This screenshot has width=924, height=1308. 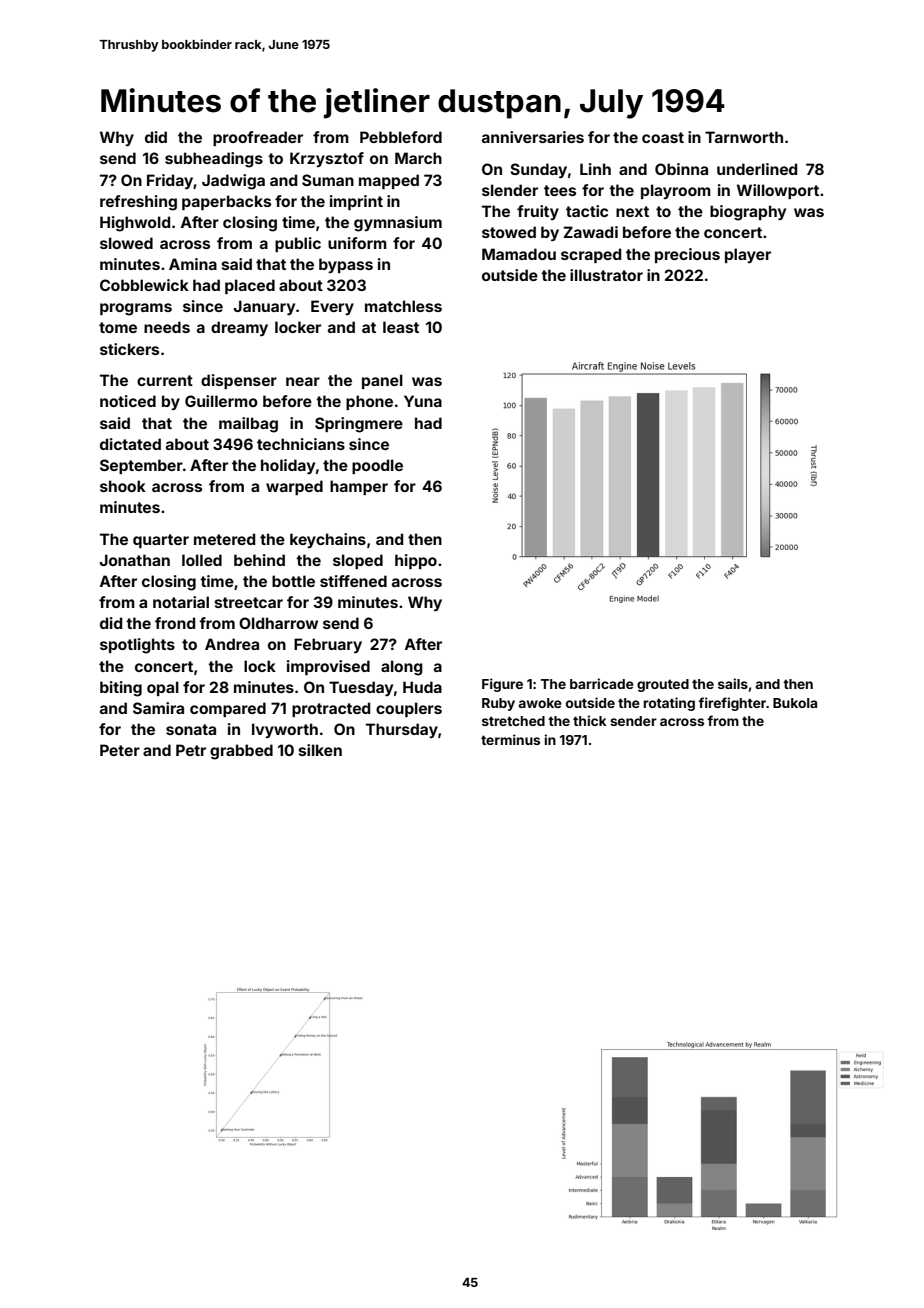 I want to click on Yuna, so click(x=423, y=401).
